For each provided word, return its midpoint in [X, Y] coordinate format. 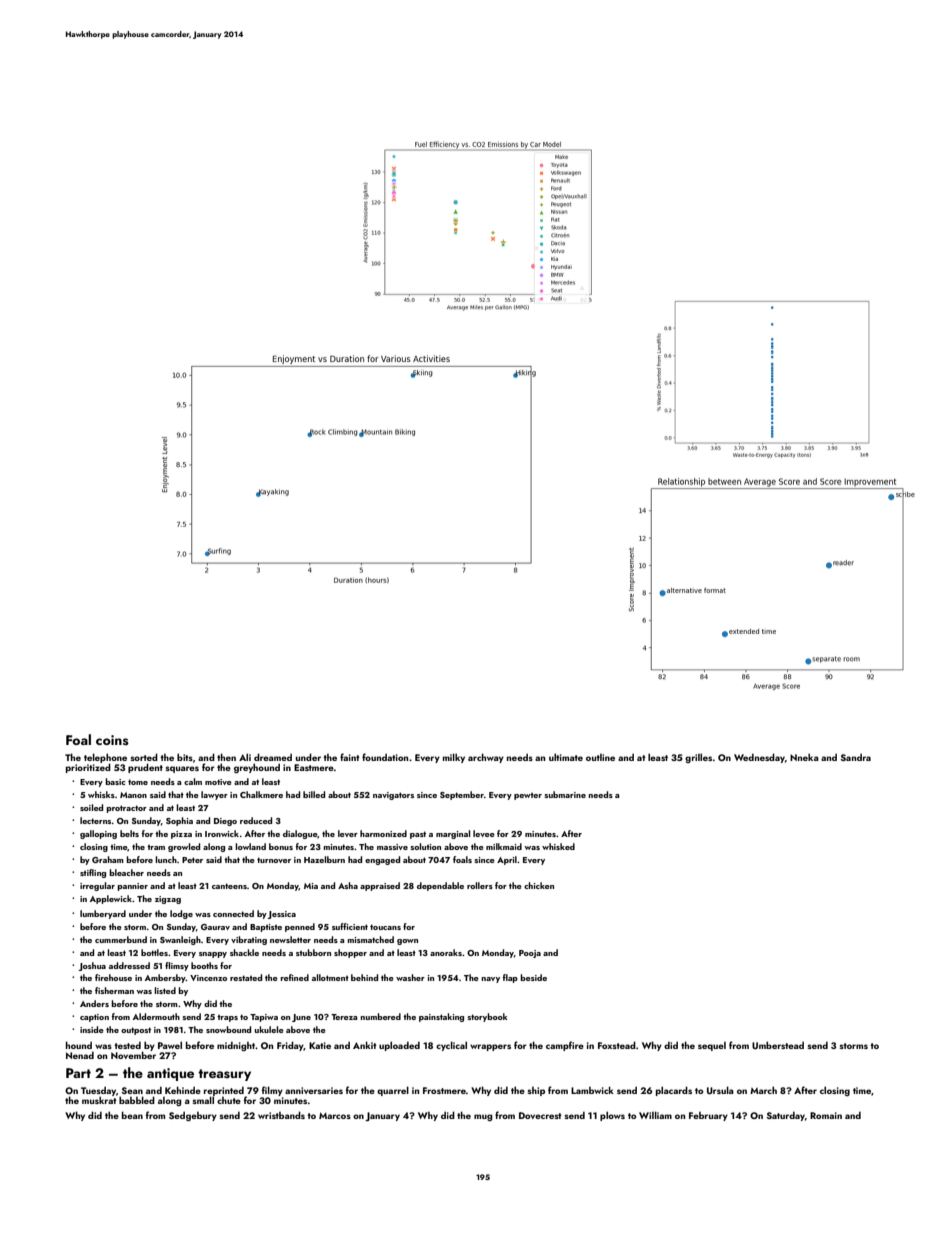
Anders [94, 1003]
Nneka [804, 757]
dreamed [273, 757]
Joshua [92, 966]
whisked [558, 846]
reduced [256, 820]
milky [454, 758]
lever [348, 833]
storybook [487, 1017]
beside [533, 977]
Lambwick [592, 1090]
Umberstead [778, 1045]
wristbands [281, 1115]
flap [510, 978]
